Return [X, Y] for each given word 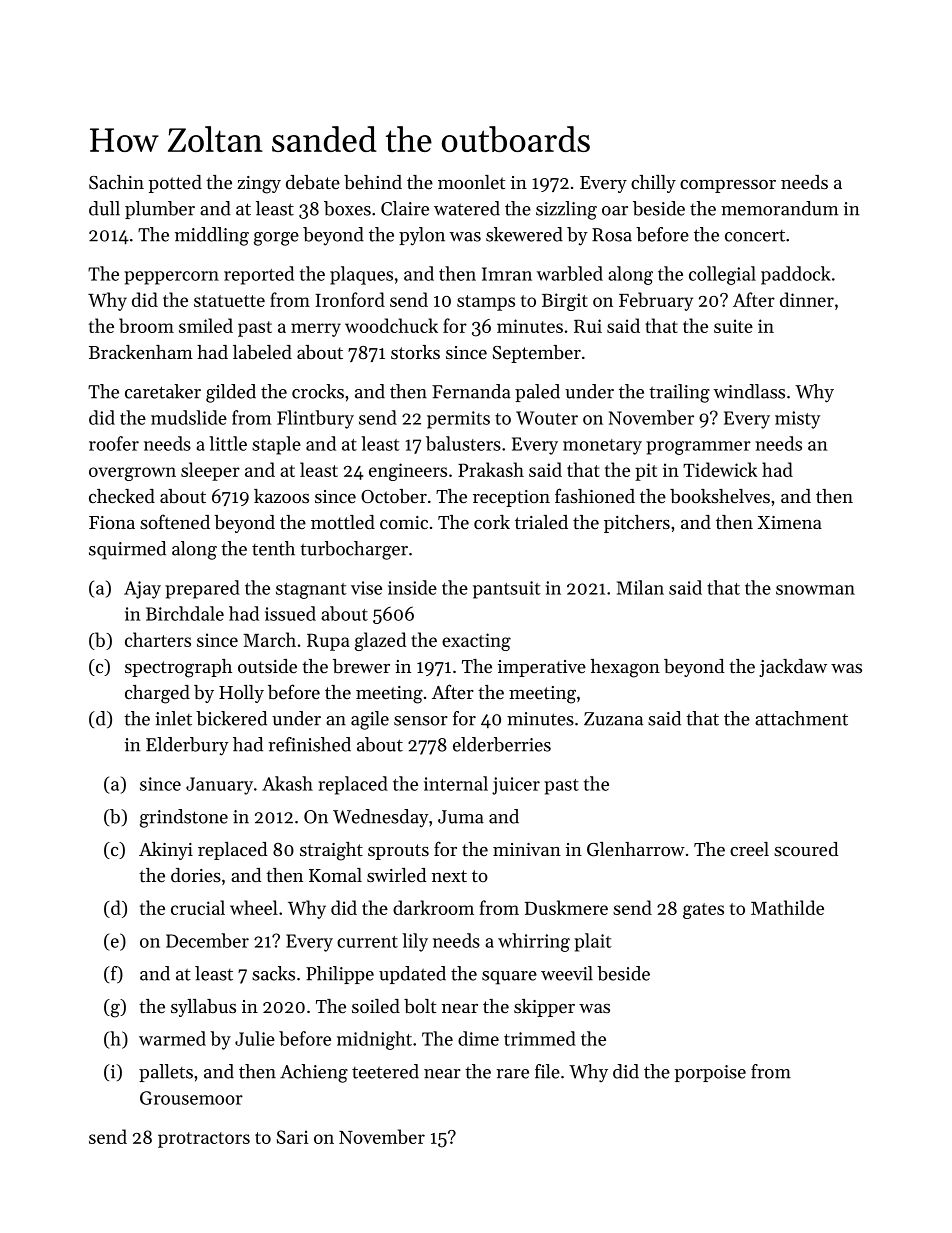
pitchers [637, 524]
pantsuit [507, 590]
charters [158, 639]
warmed [172, 1038]
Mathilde [787, 907]
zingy [259, 185]
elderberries [502, 744]
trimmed [540, 1038]
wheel [254, 907]
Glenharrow [636, 849]
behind [373, 182]
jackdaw [793, 668]
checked [122, 496]
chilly [653, 184]
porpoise [710, 1073]
